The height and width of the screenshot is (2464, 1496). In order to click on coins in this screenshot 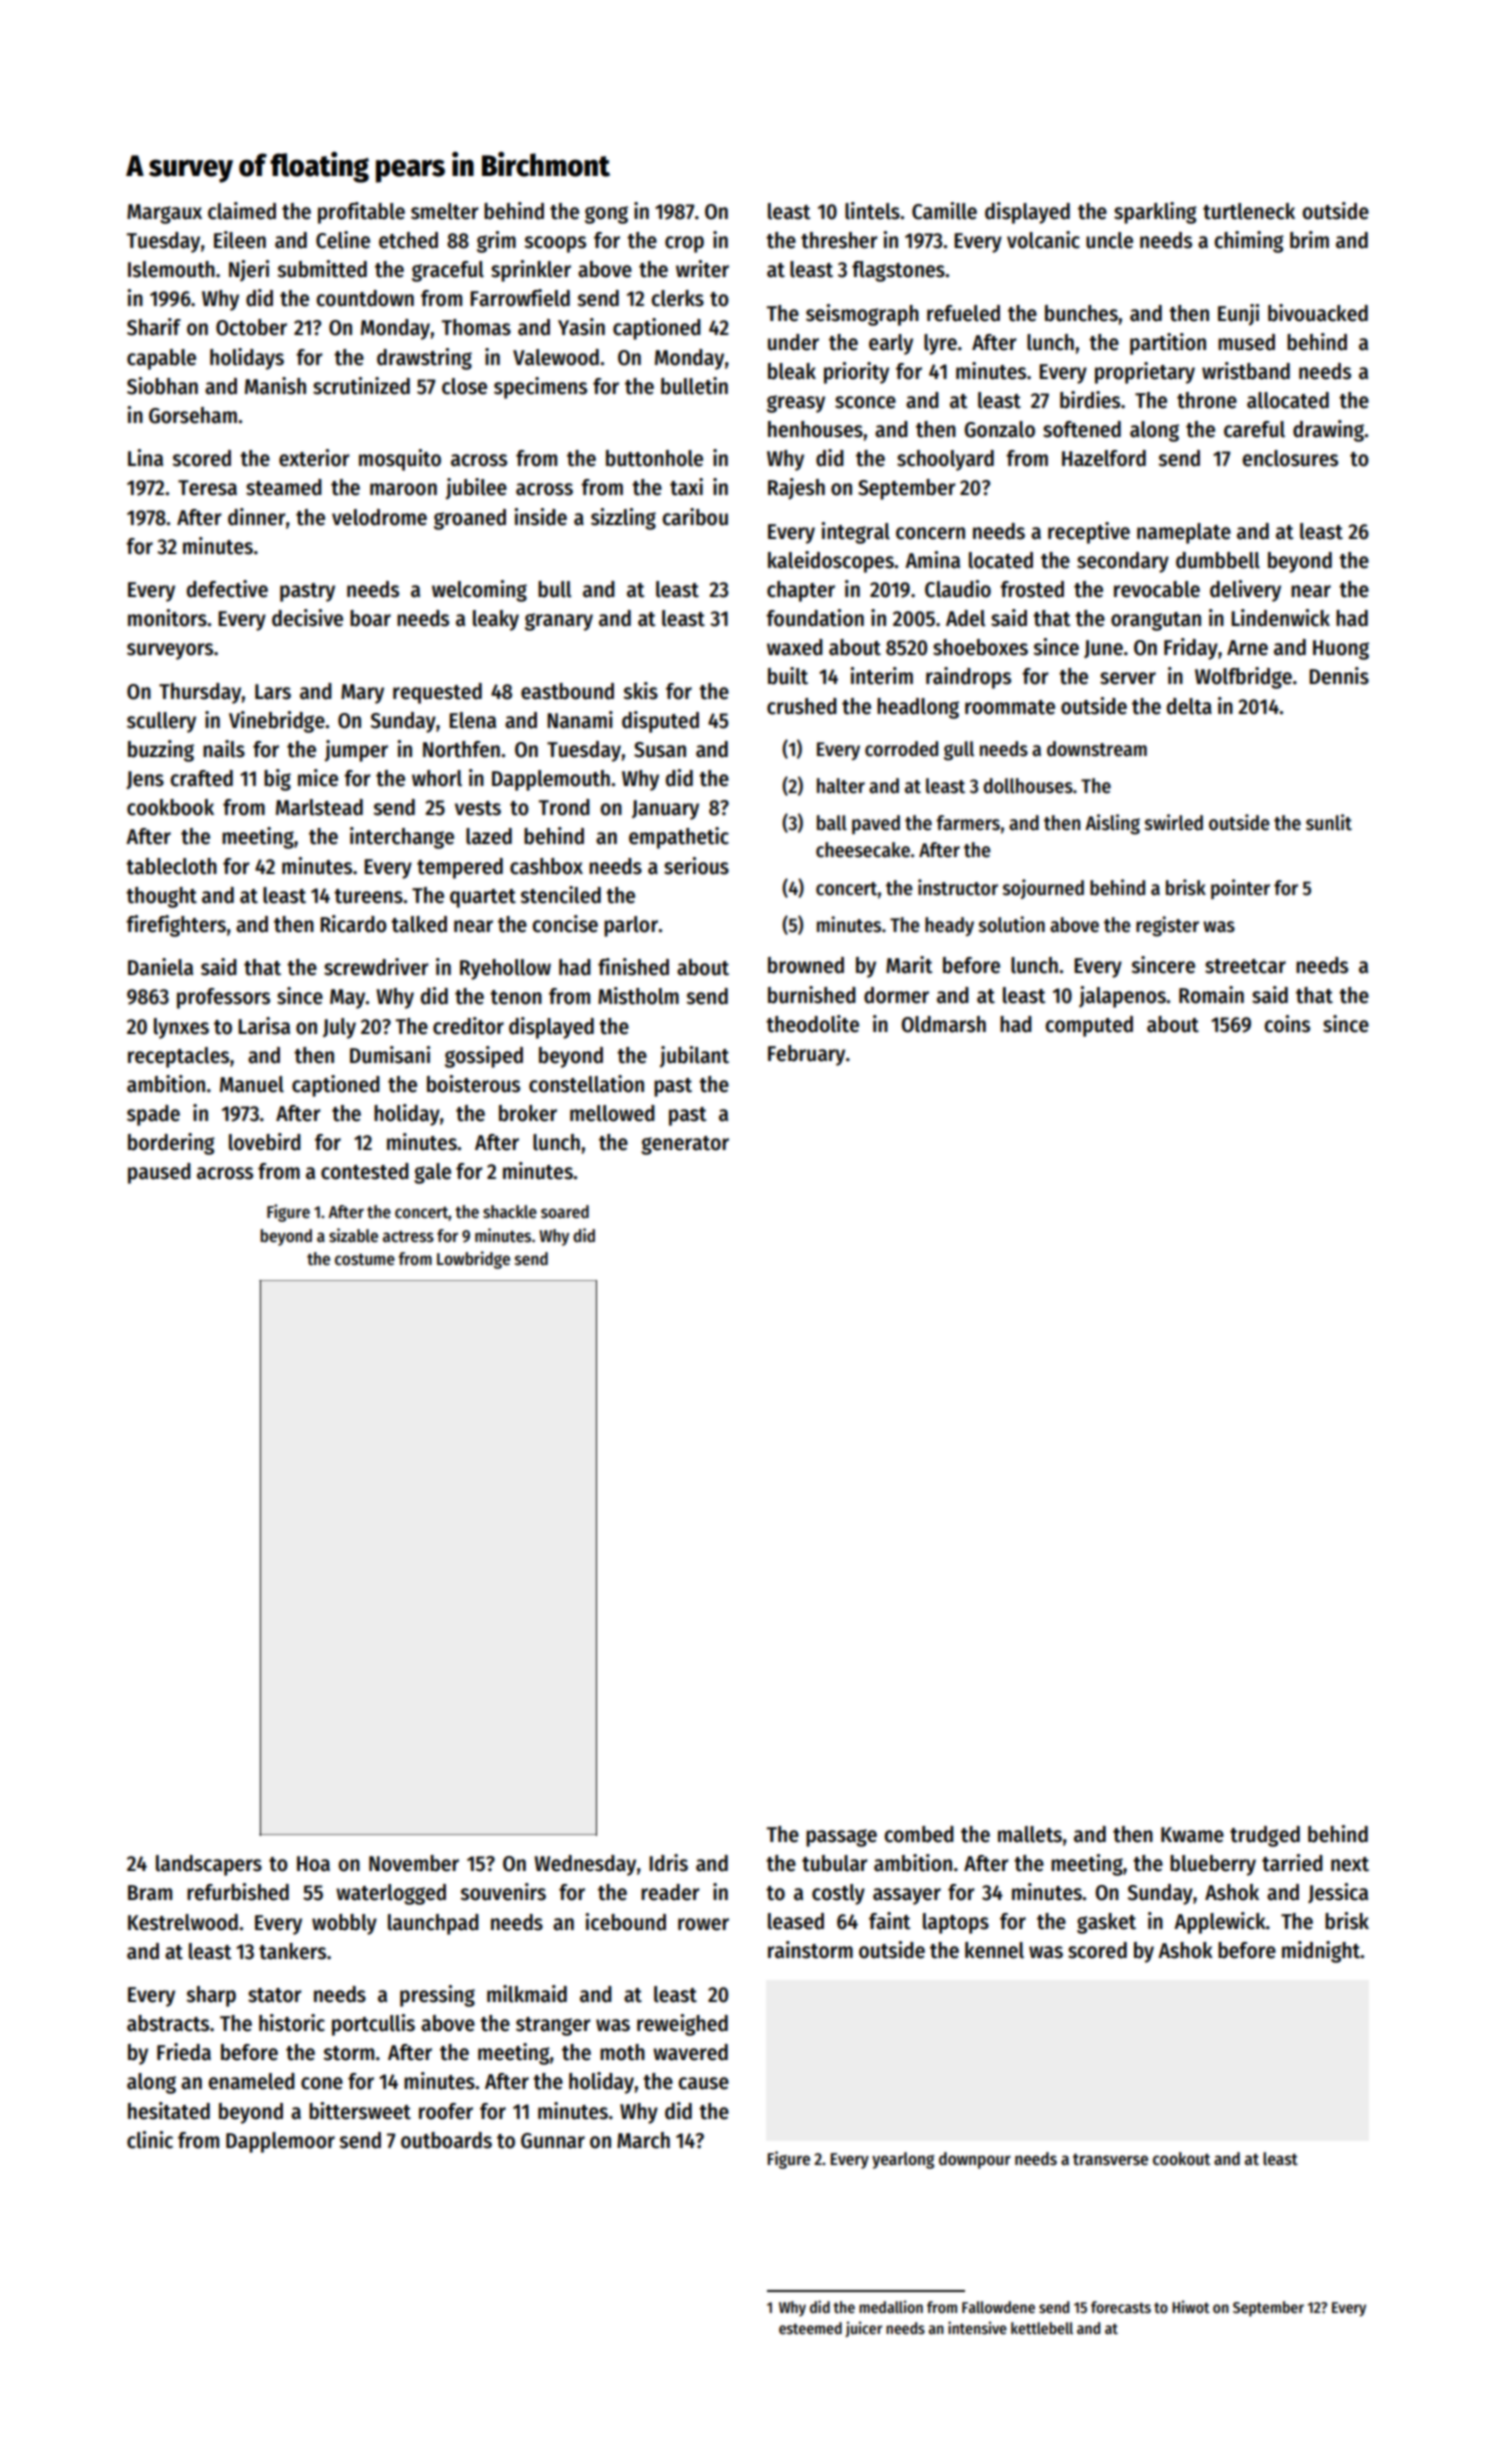, I will do `click(1287, 1024)`.
